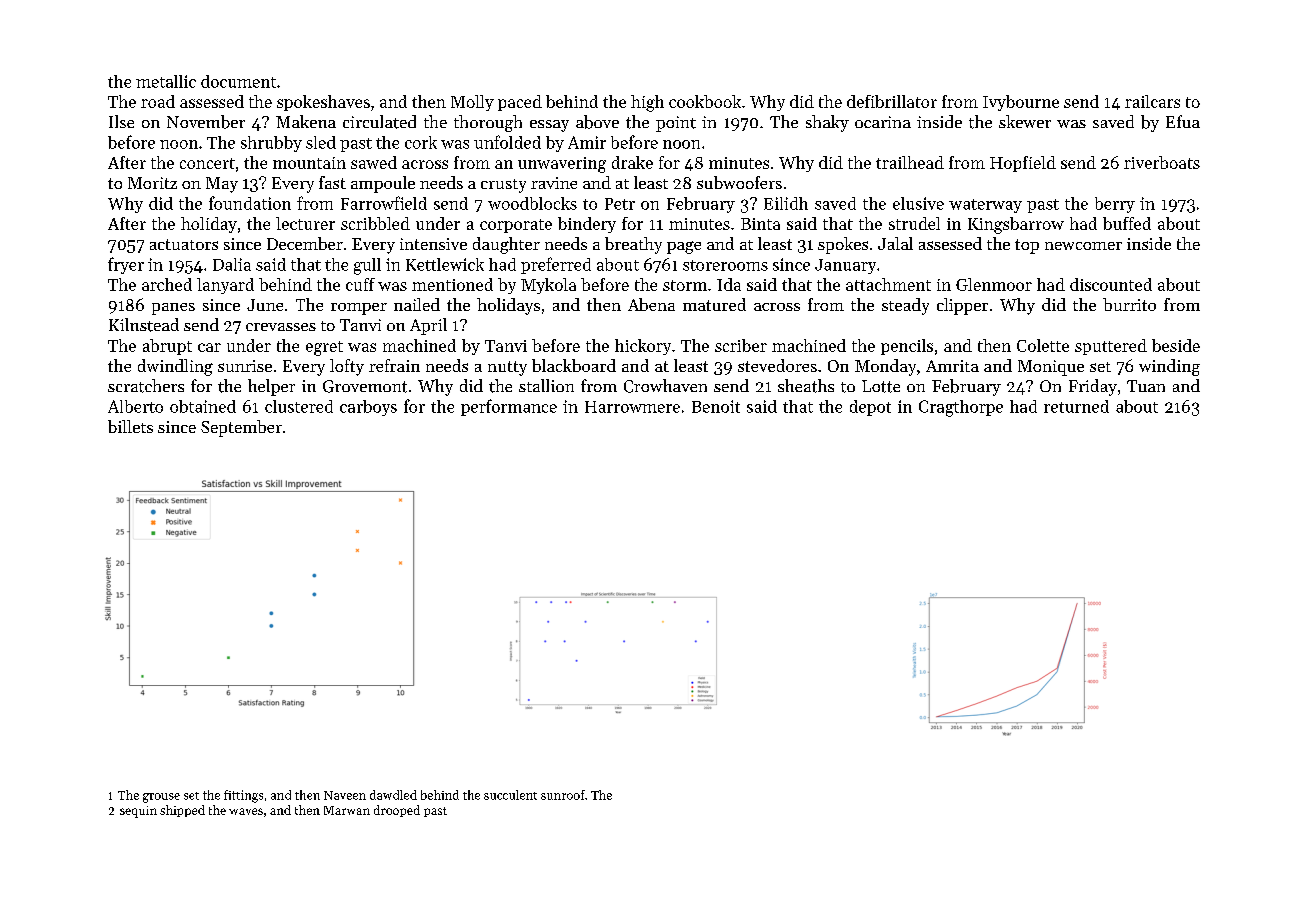 The height and width of the screenshot is (924, 1308). What do you see at coordinates (705, 101) in the screenshot?
I see `cookbook` at bounding box center [705, 101].
